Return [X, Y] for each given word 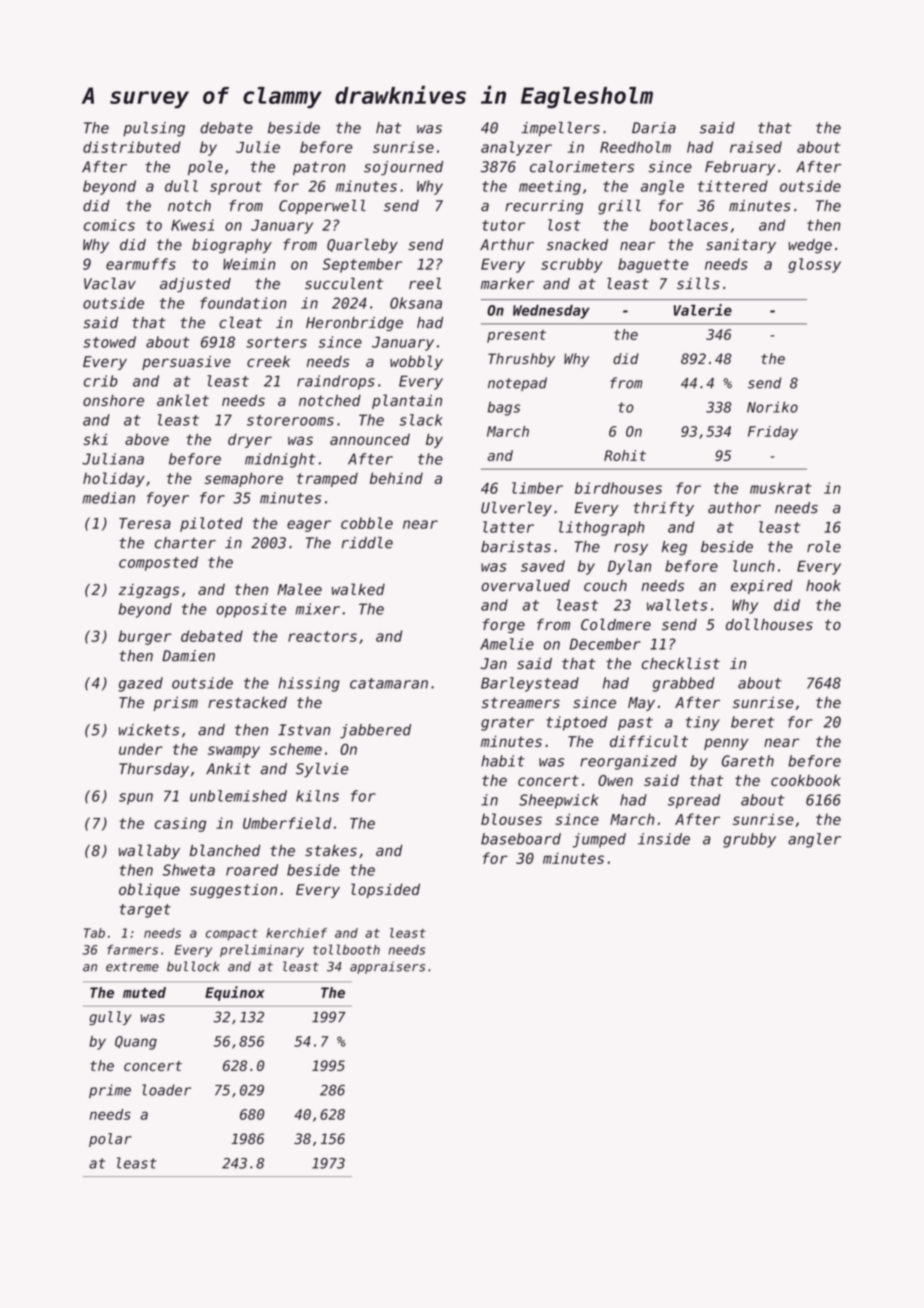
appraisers [387, 967]
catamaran [389, 683]
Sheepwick [559, 801]
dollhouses [769, 624]
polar [110, 1140]
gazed [140, 684]
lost [564, 225]
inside [664, 839]
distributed [132, 147]
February [740, 168]
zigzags [149, 591]
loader [166, 1090]
